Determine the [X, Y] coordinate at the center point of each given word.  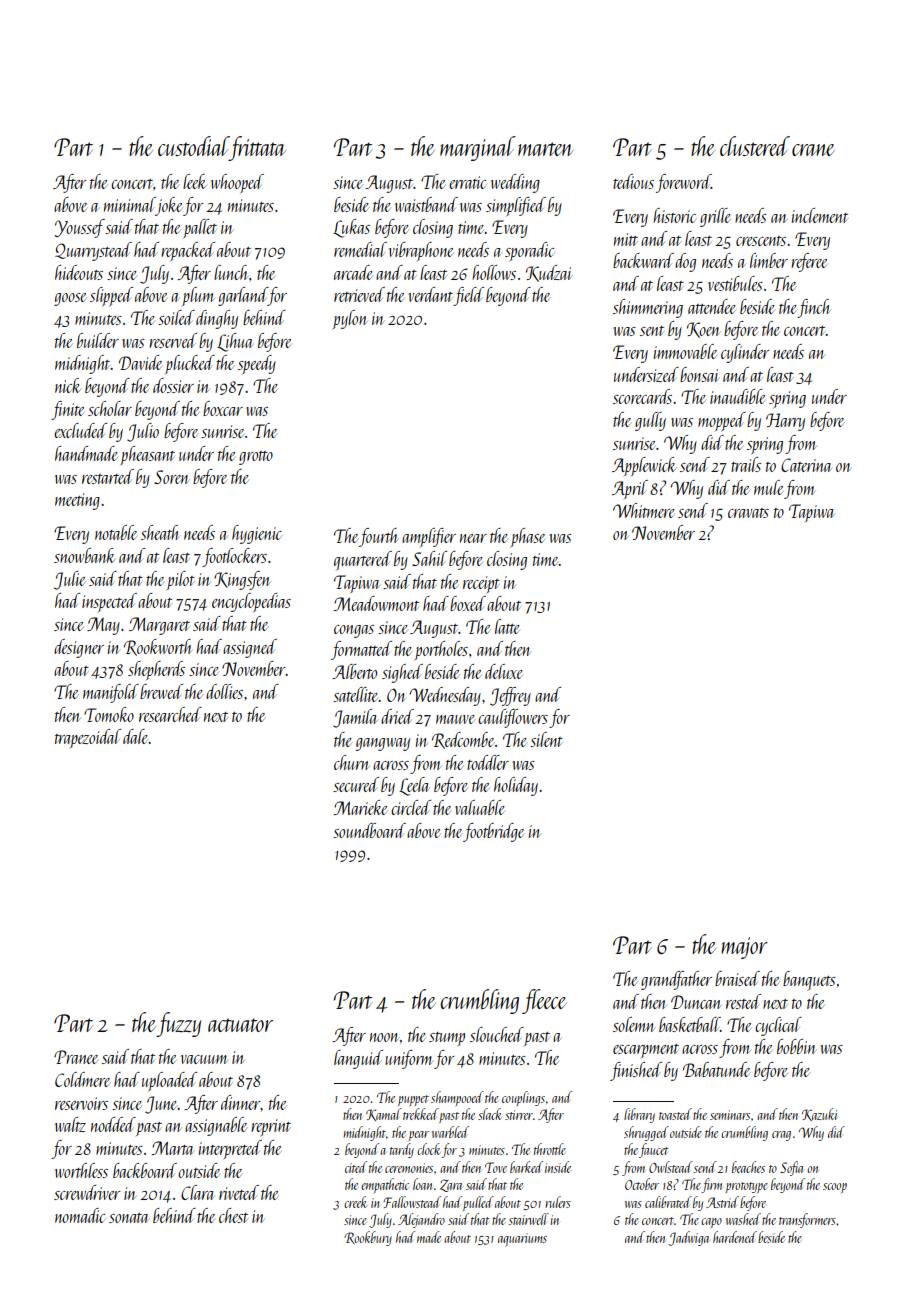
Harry [785, 422]
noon [384, 1037]
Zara [451, 1185]
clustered [755, 146]
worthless [81, 1170]
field [469, 296]
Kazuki [819, 1115]
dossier [173, 385]
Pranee [76, 1057]
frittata [257, 148]
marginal [478, 148]
